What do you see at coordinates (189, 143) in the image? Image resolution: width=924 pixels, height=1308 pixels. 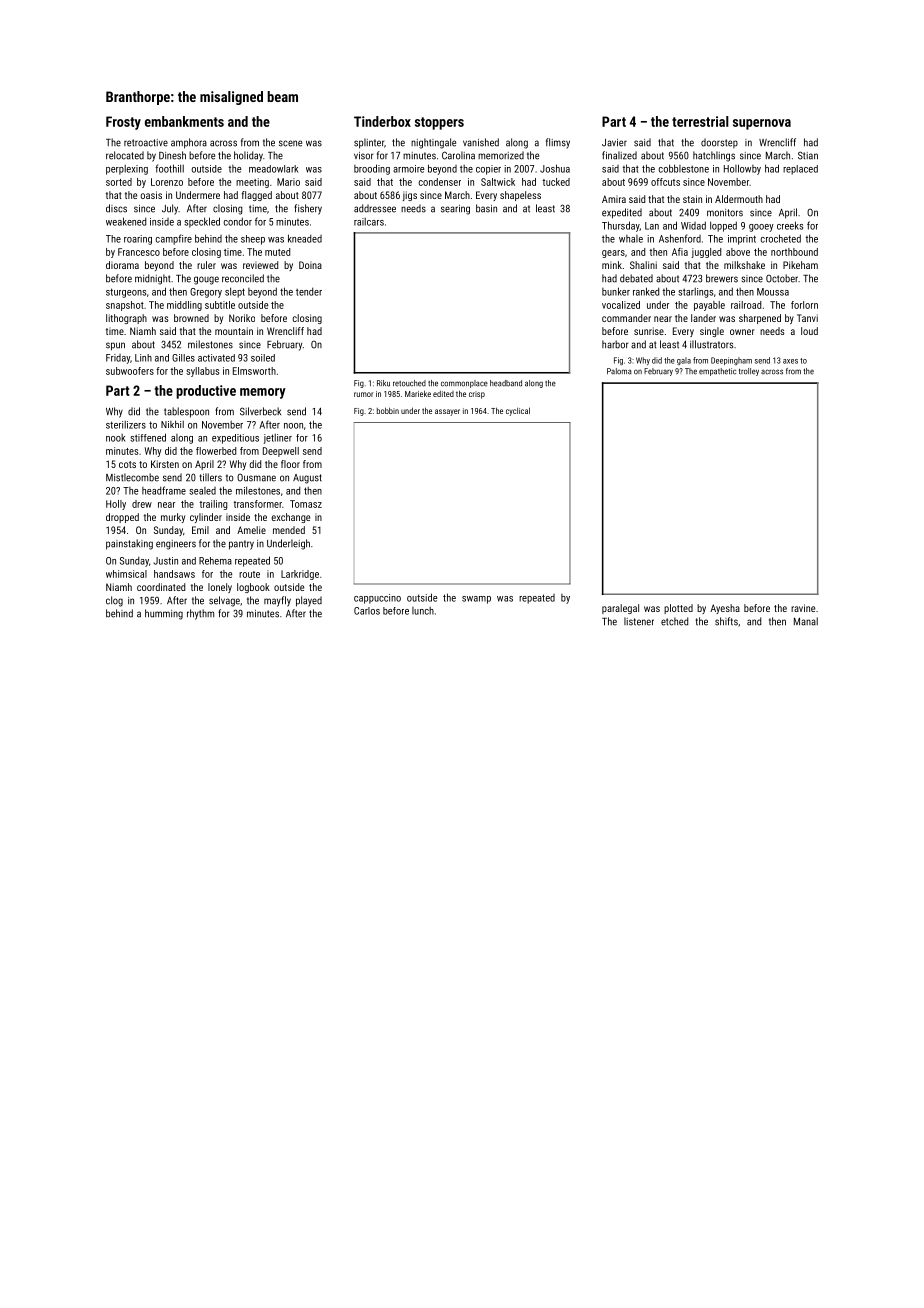 I see `amphora` at bounding box center [189, 143].
